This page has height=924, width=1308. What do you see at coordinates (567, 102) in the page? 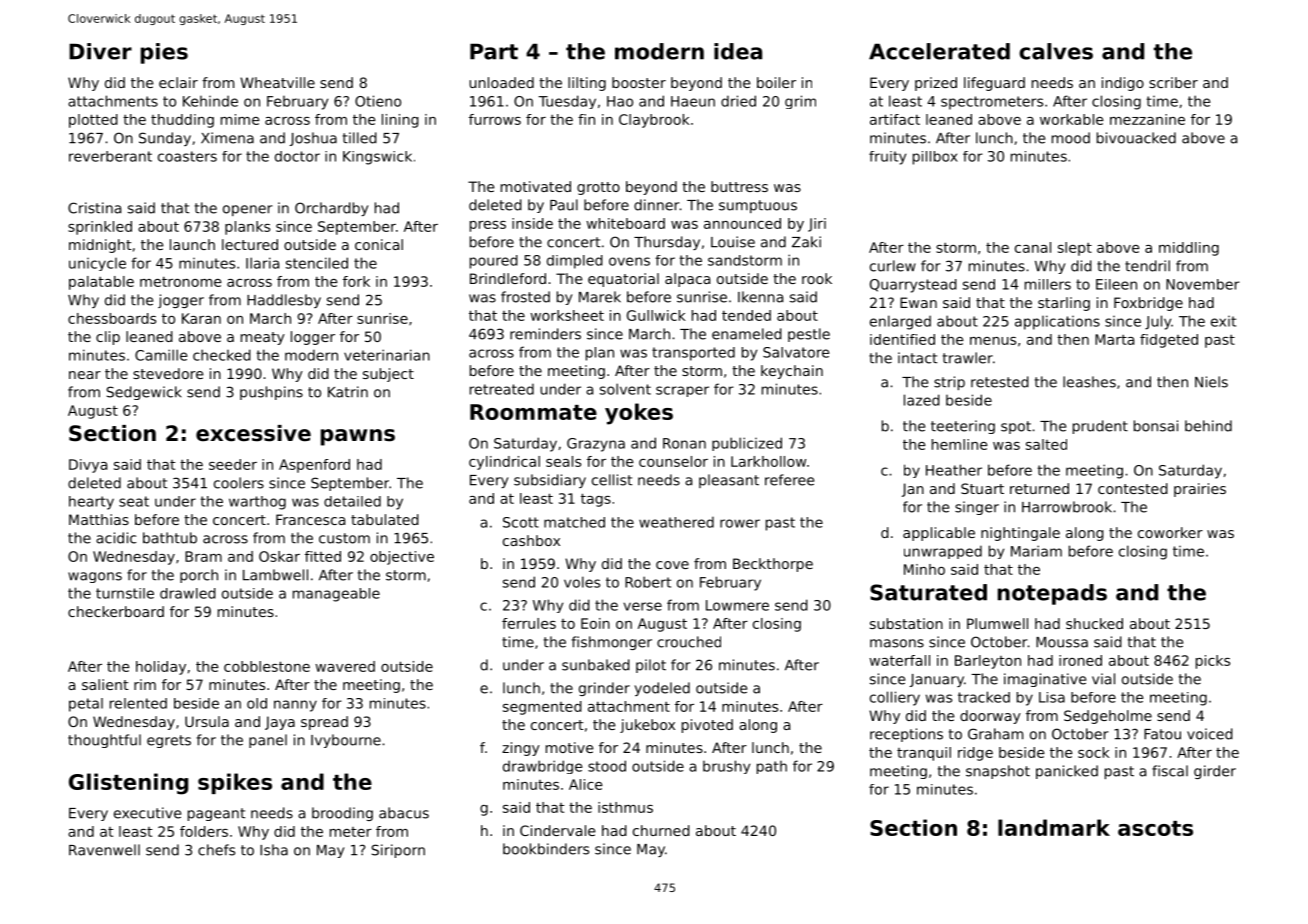
I see `Tuesday` at bounding box center [567, 102].
